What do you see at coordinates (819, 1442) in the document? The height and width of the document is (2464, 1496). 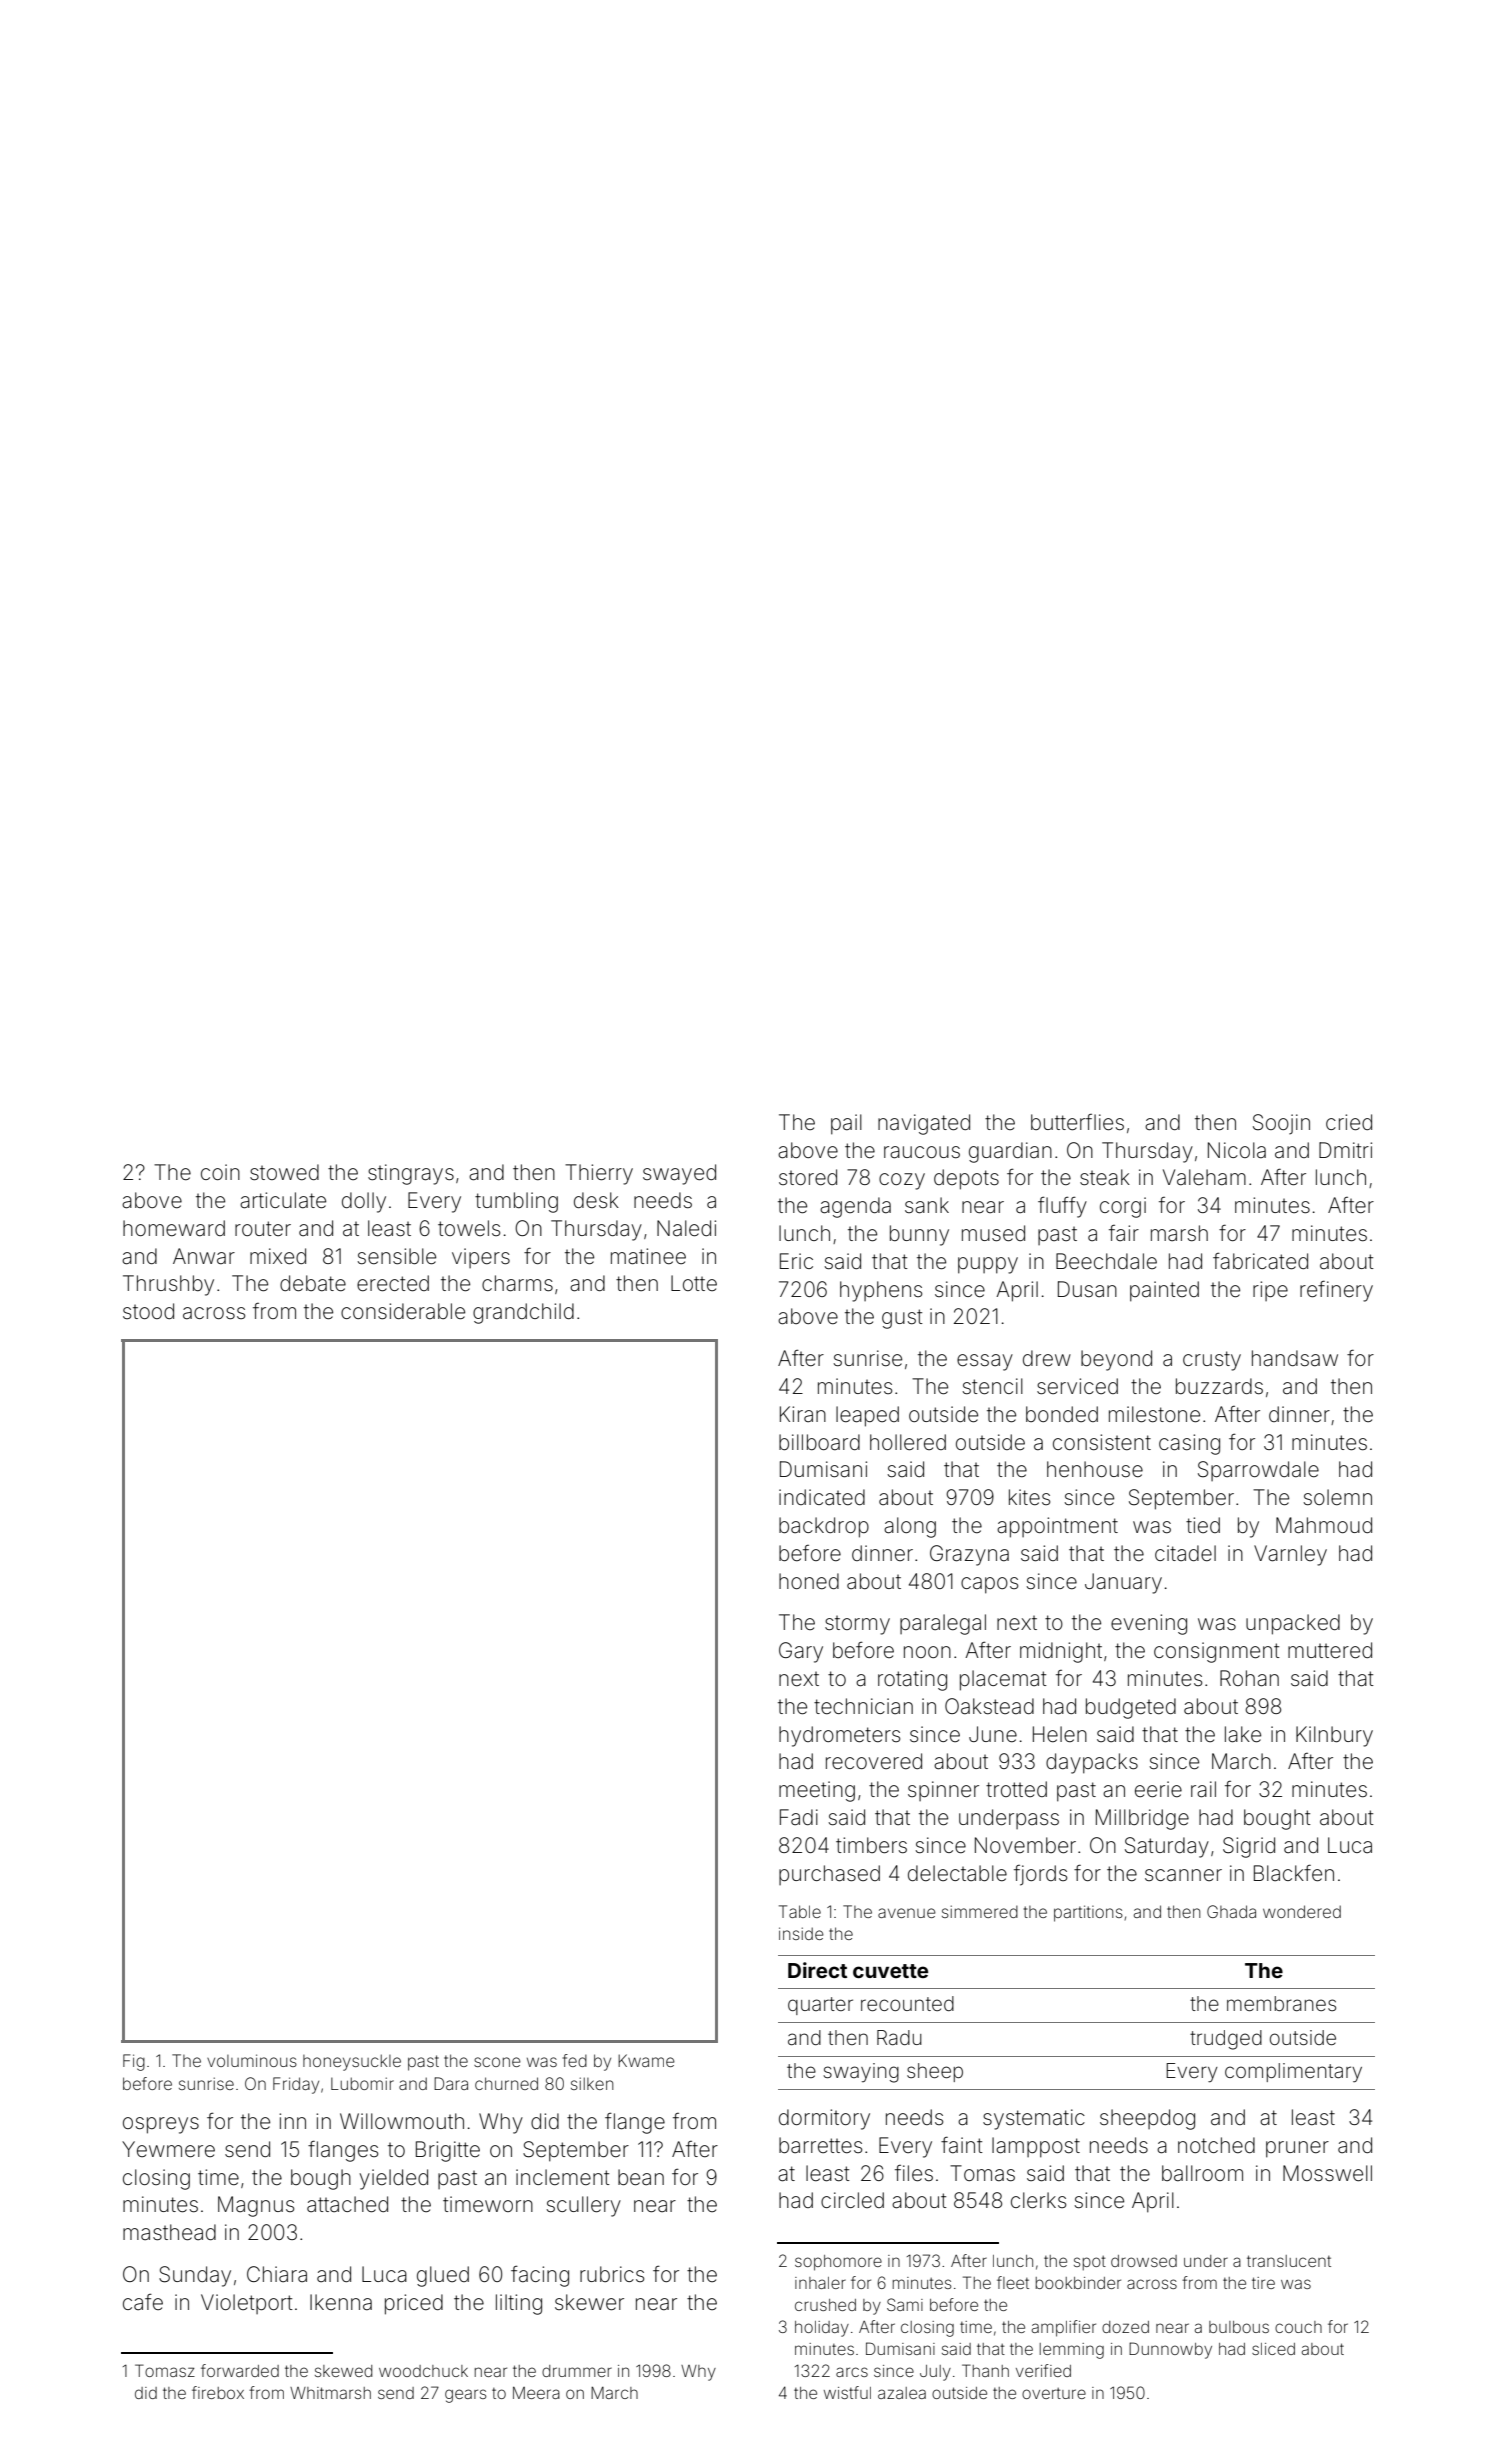 I see `billboard` at bounding box center [819, 1442].
